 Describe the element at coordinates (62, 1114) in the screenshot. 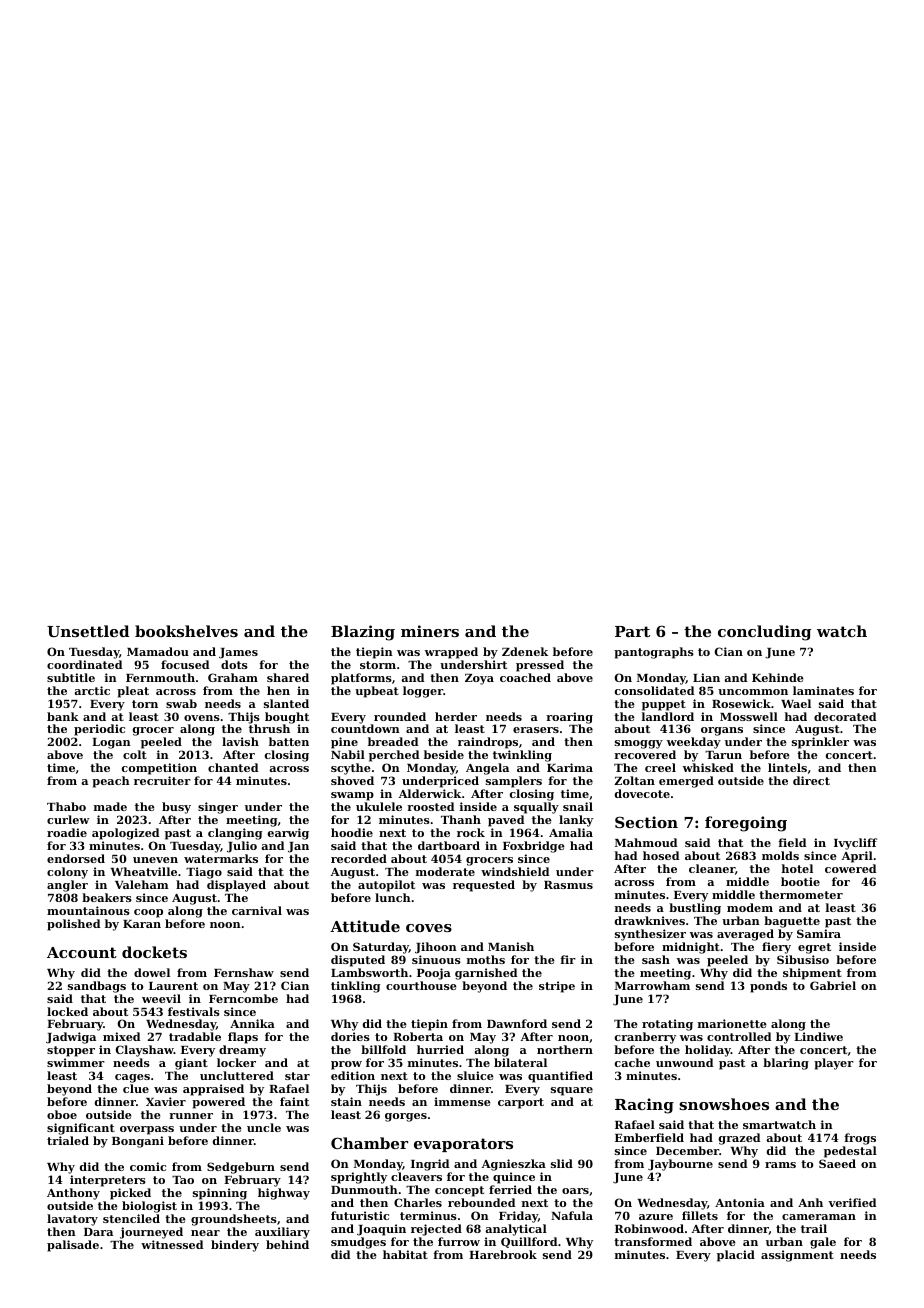

I see `oboe` at that location.
